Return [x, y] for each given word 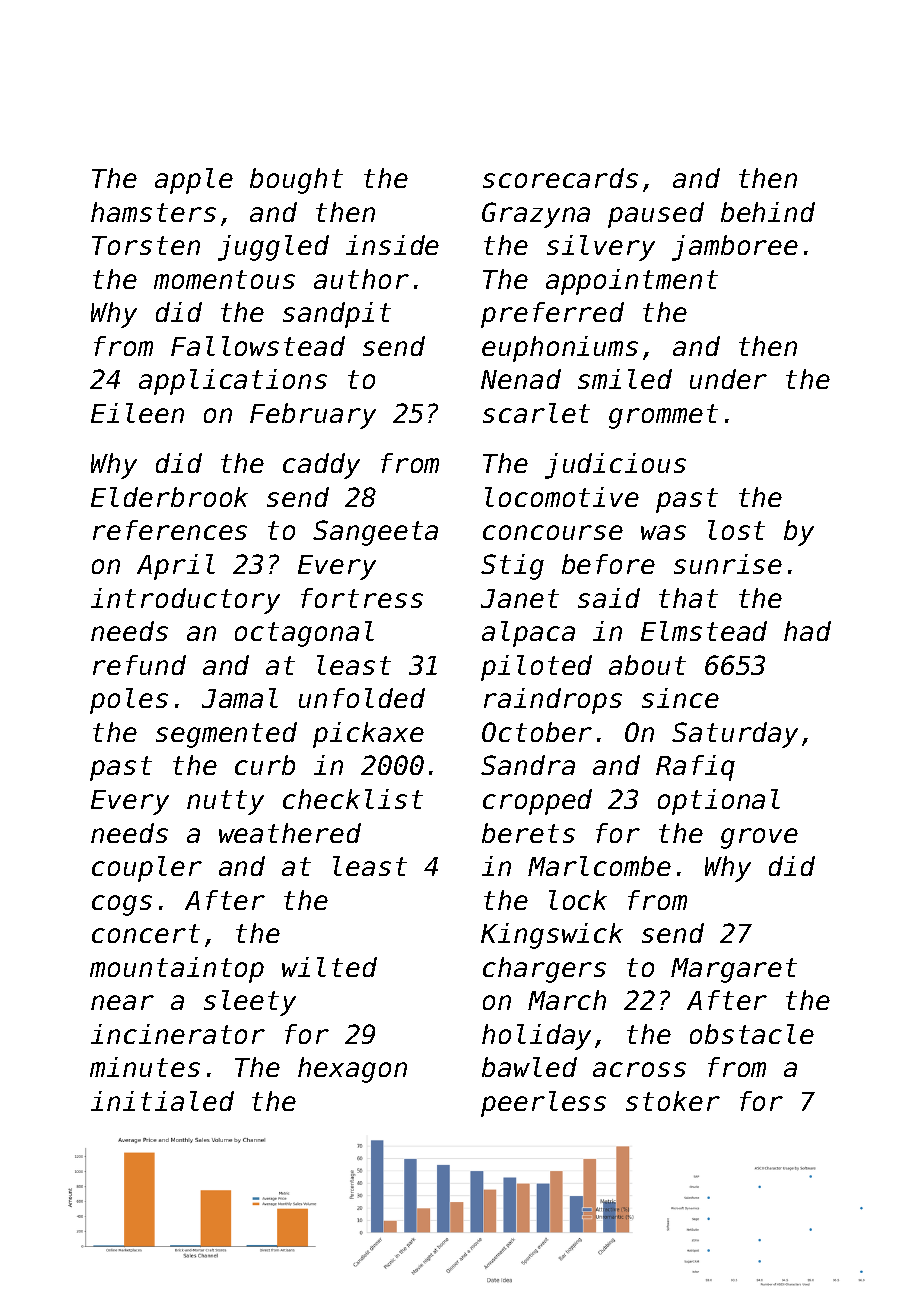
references [170, 530]
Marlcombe [599, 866]
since [680, 698]
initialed [162, 1101]
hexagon [352, 1070]
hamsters [153, 212]
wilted [329, 967]
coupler [147, 869]
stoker [673, 1101]
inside [392, 245]
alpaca [528, 634]
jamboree [735, 248]
